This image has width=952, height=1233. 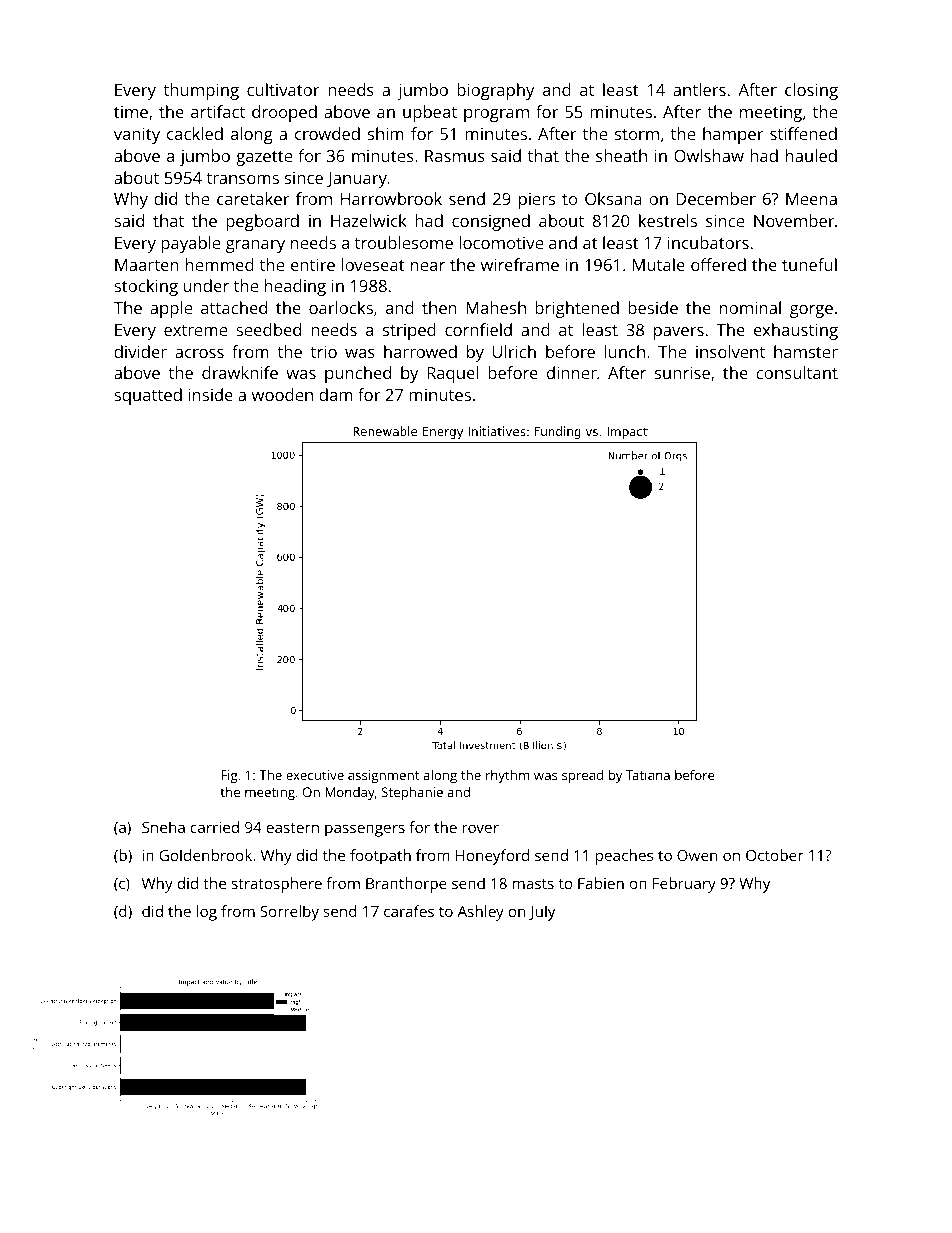 I want to click on Harrowbrook, so click(x=391, y=198).
